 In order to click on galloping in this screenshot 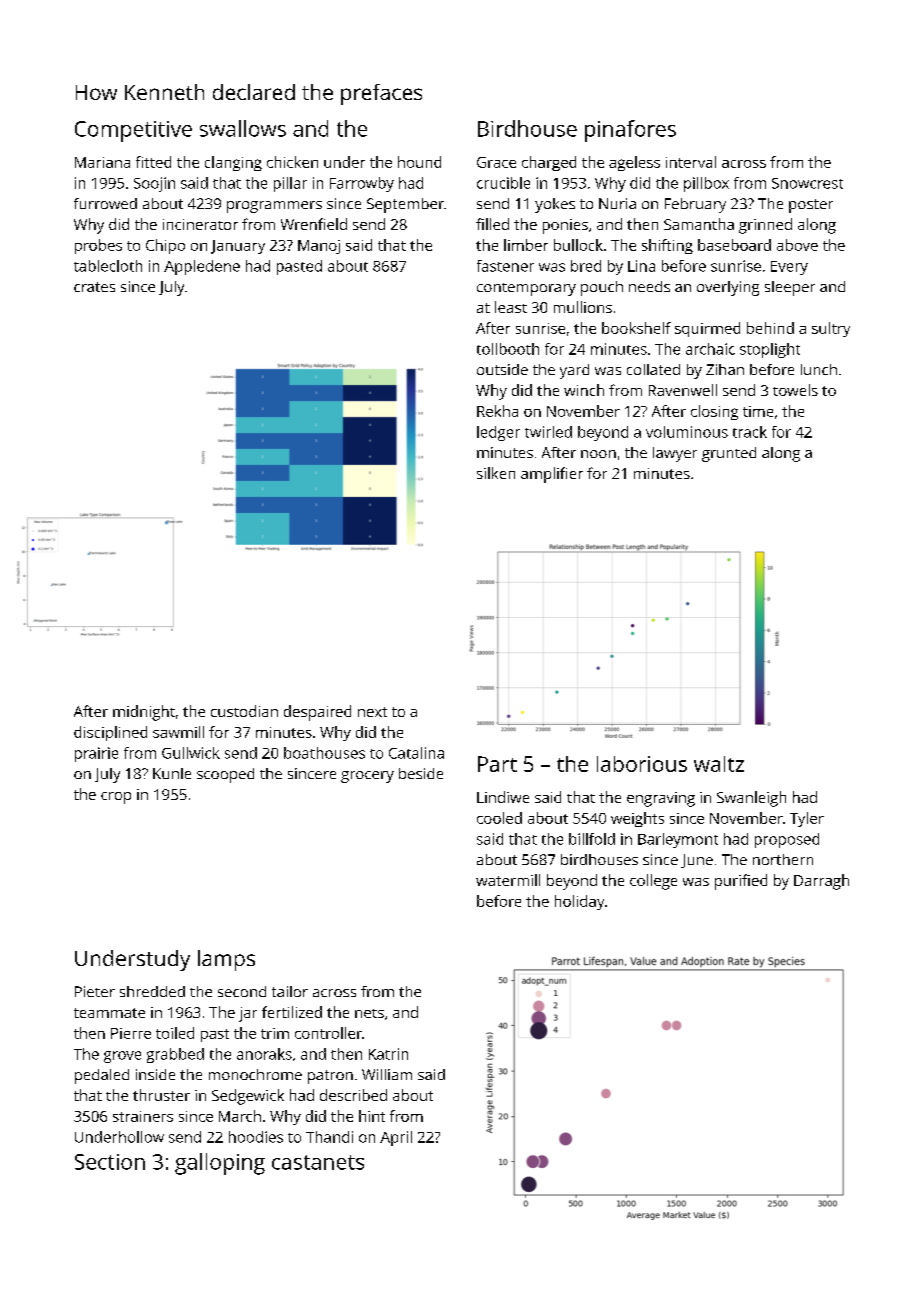, I will do `click(220, 1164)`.
